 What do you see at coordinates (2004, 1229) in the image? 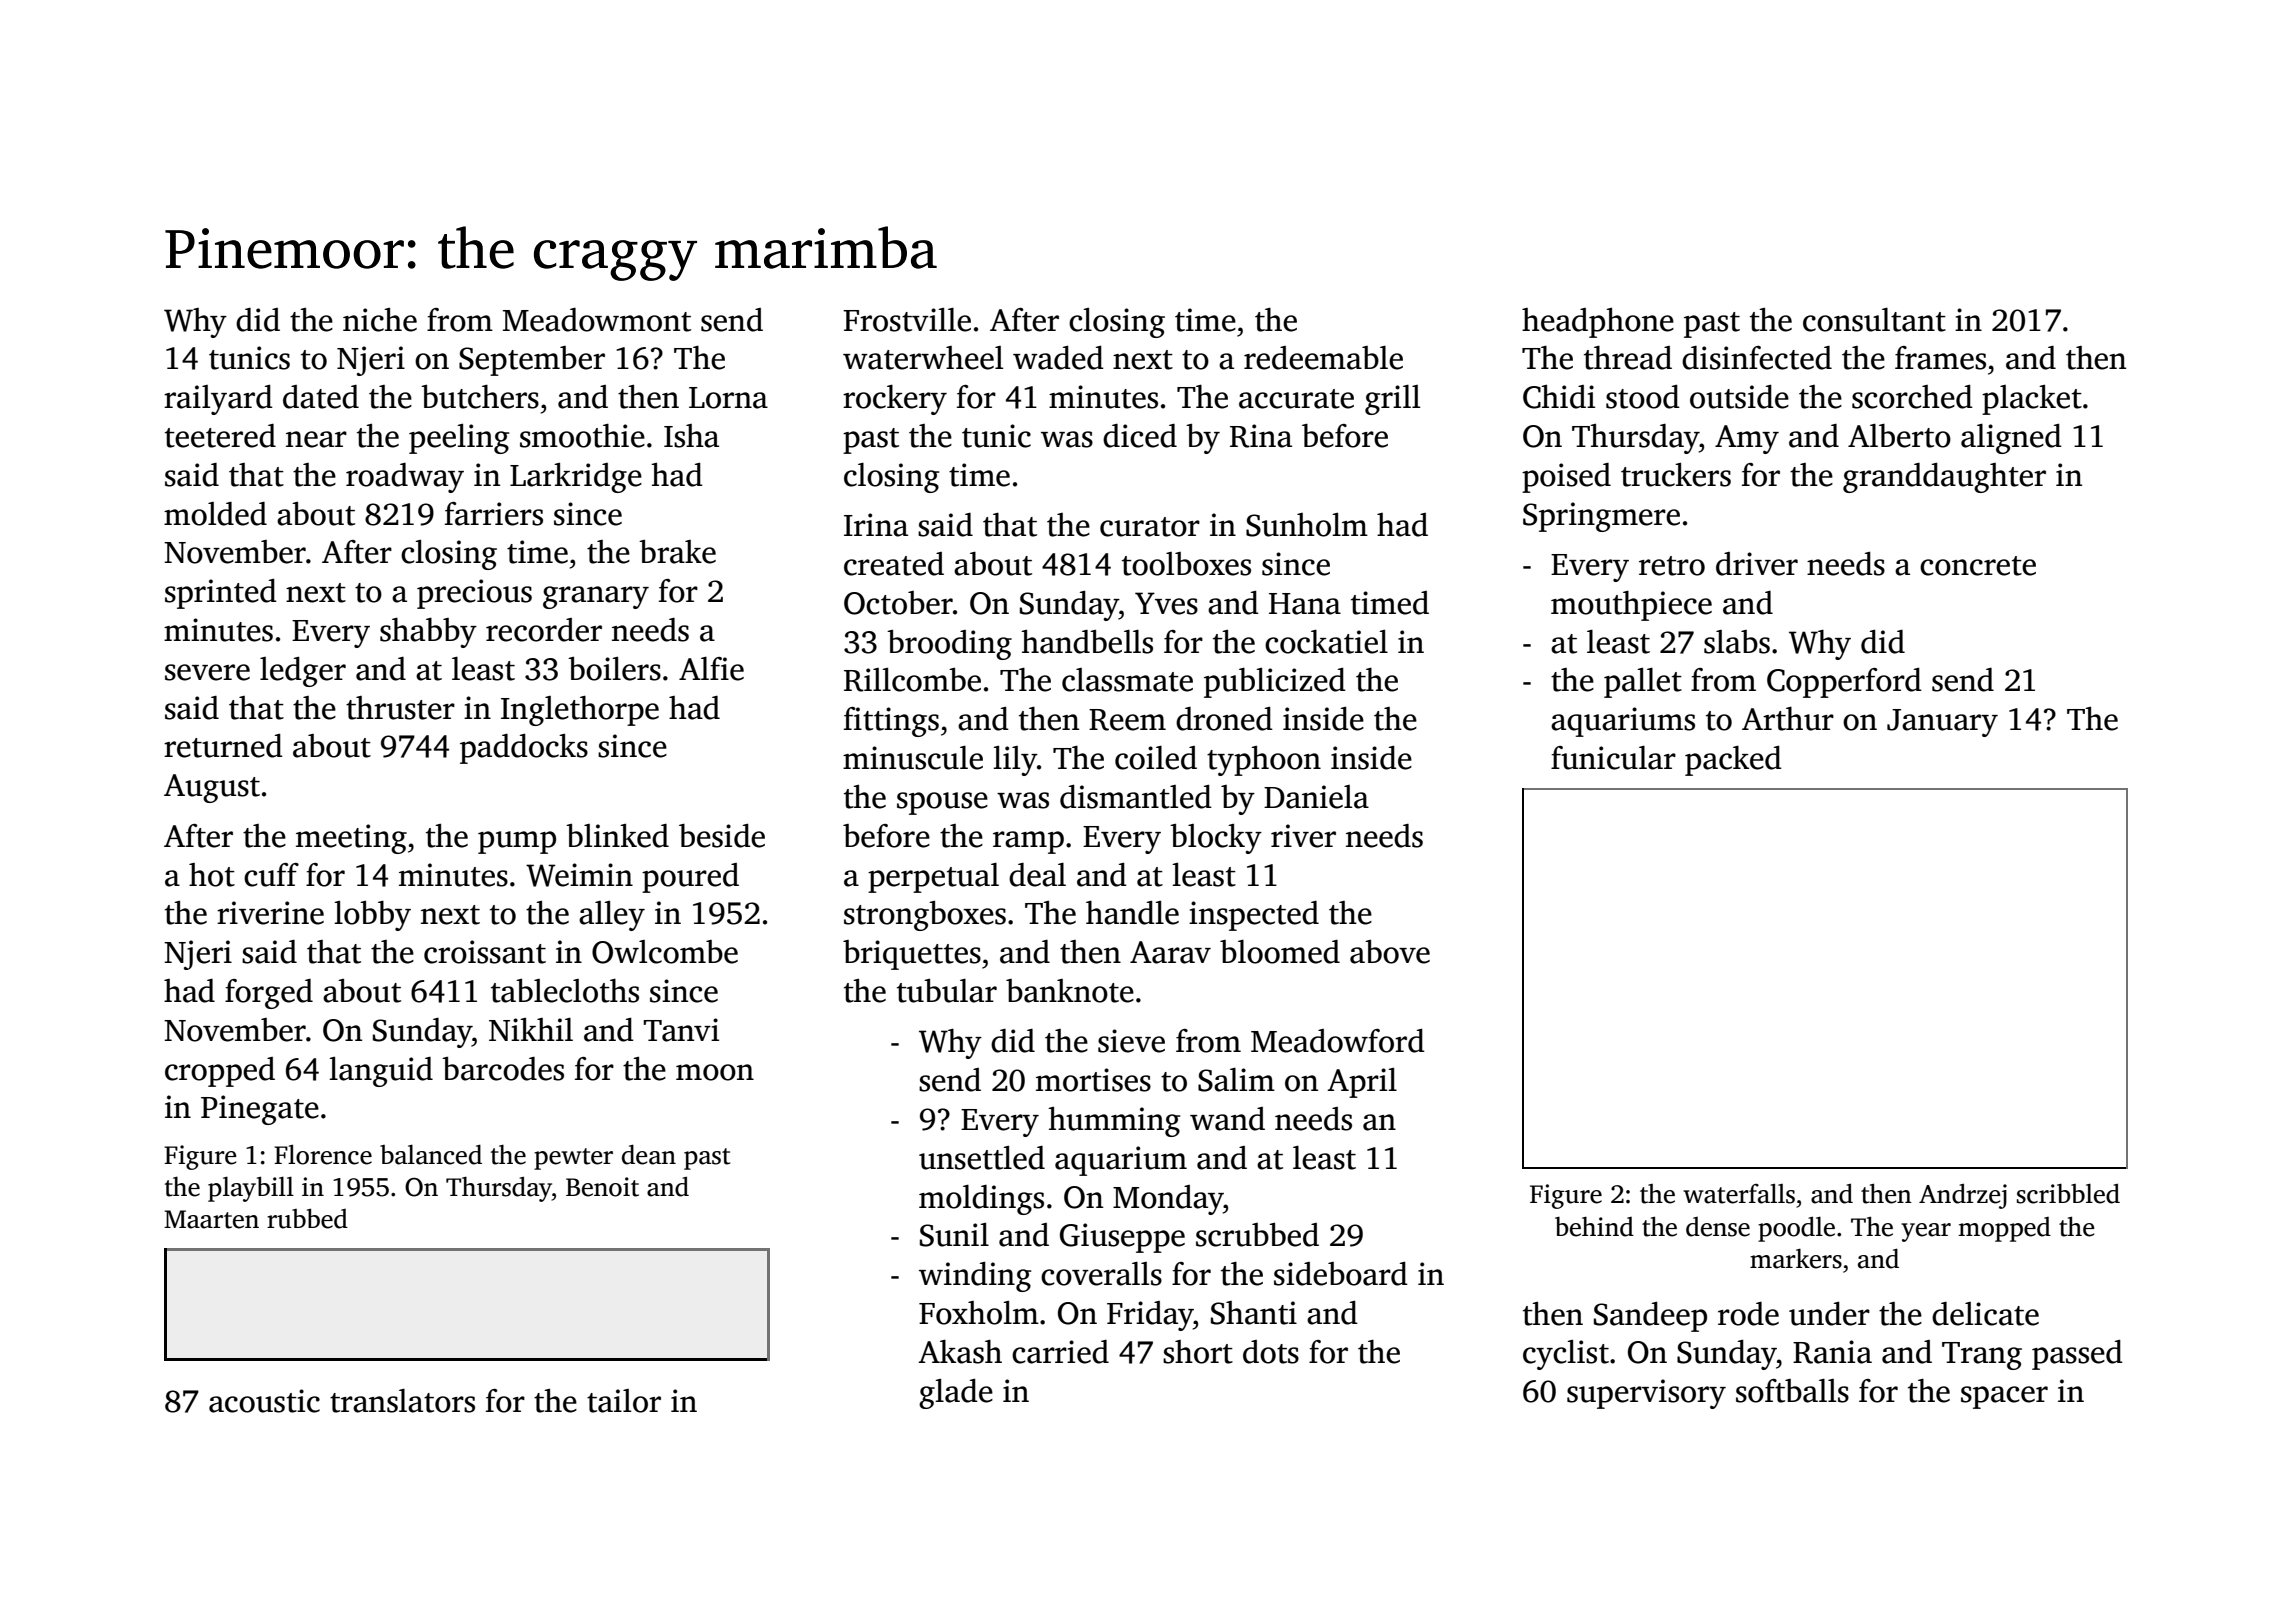
I see `mopped` at bounding box center [2004, 1229].
